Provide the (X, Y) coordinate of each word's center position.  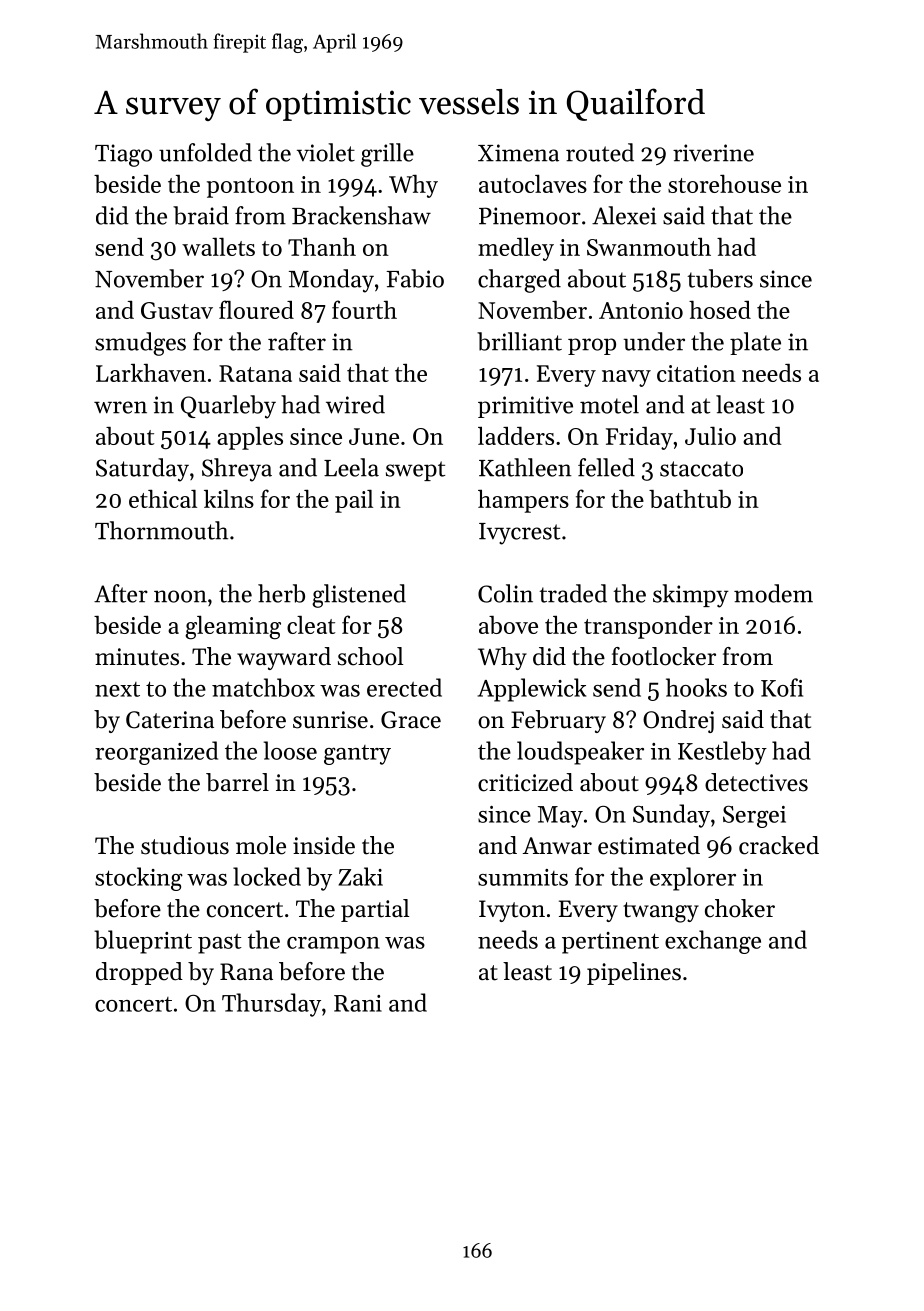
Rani (358, 1003)
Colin (505, 593)
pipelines (634, 973)
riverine (713, 153)
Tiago (123, 155)
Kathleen (525, 467)
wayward (284, 658)
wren (120, 407)
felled (606, 467)
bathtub (690, 498)
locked (267, 876)
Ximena (518, 153)
